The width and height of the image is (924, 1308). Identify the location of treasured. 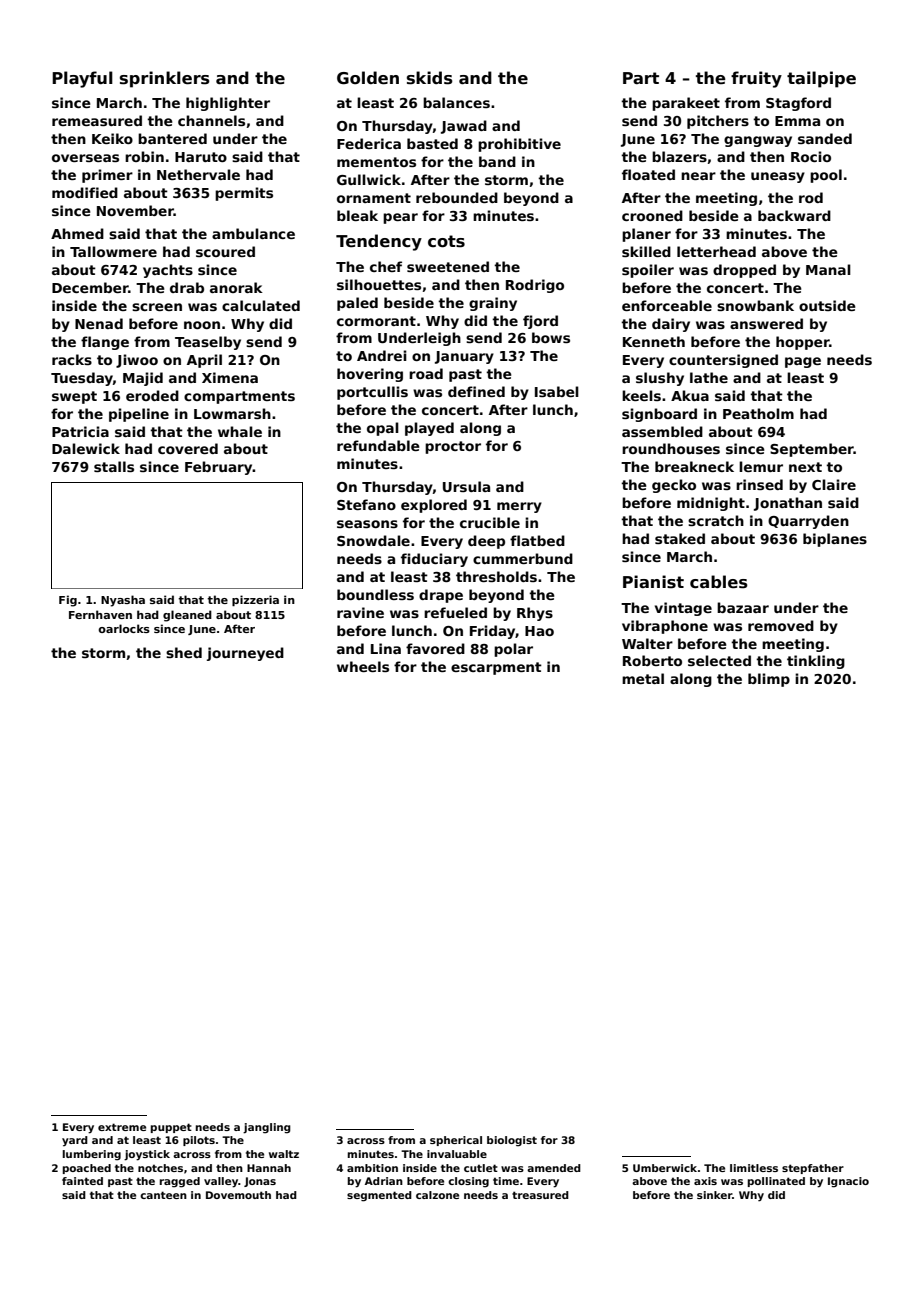
(540, 1195).
